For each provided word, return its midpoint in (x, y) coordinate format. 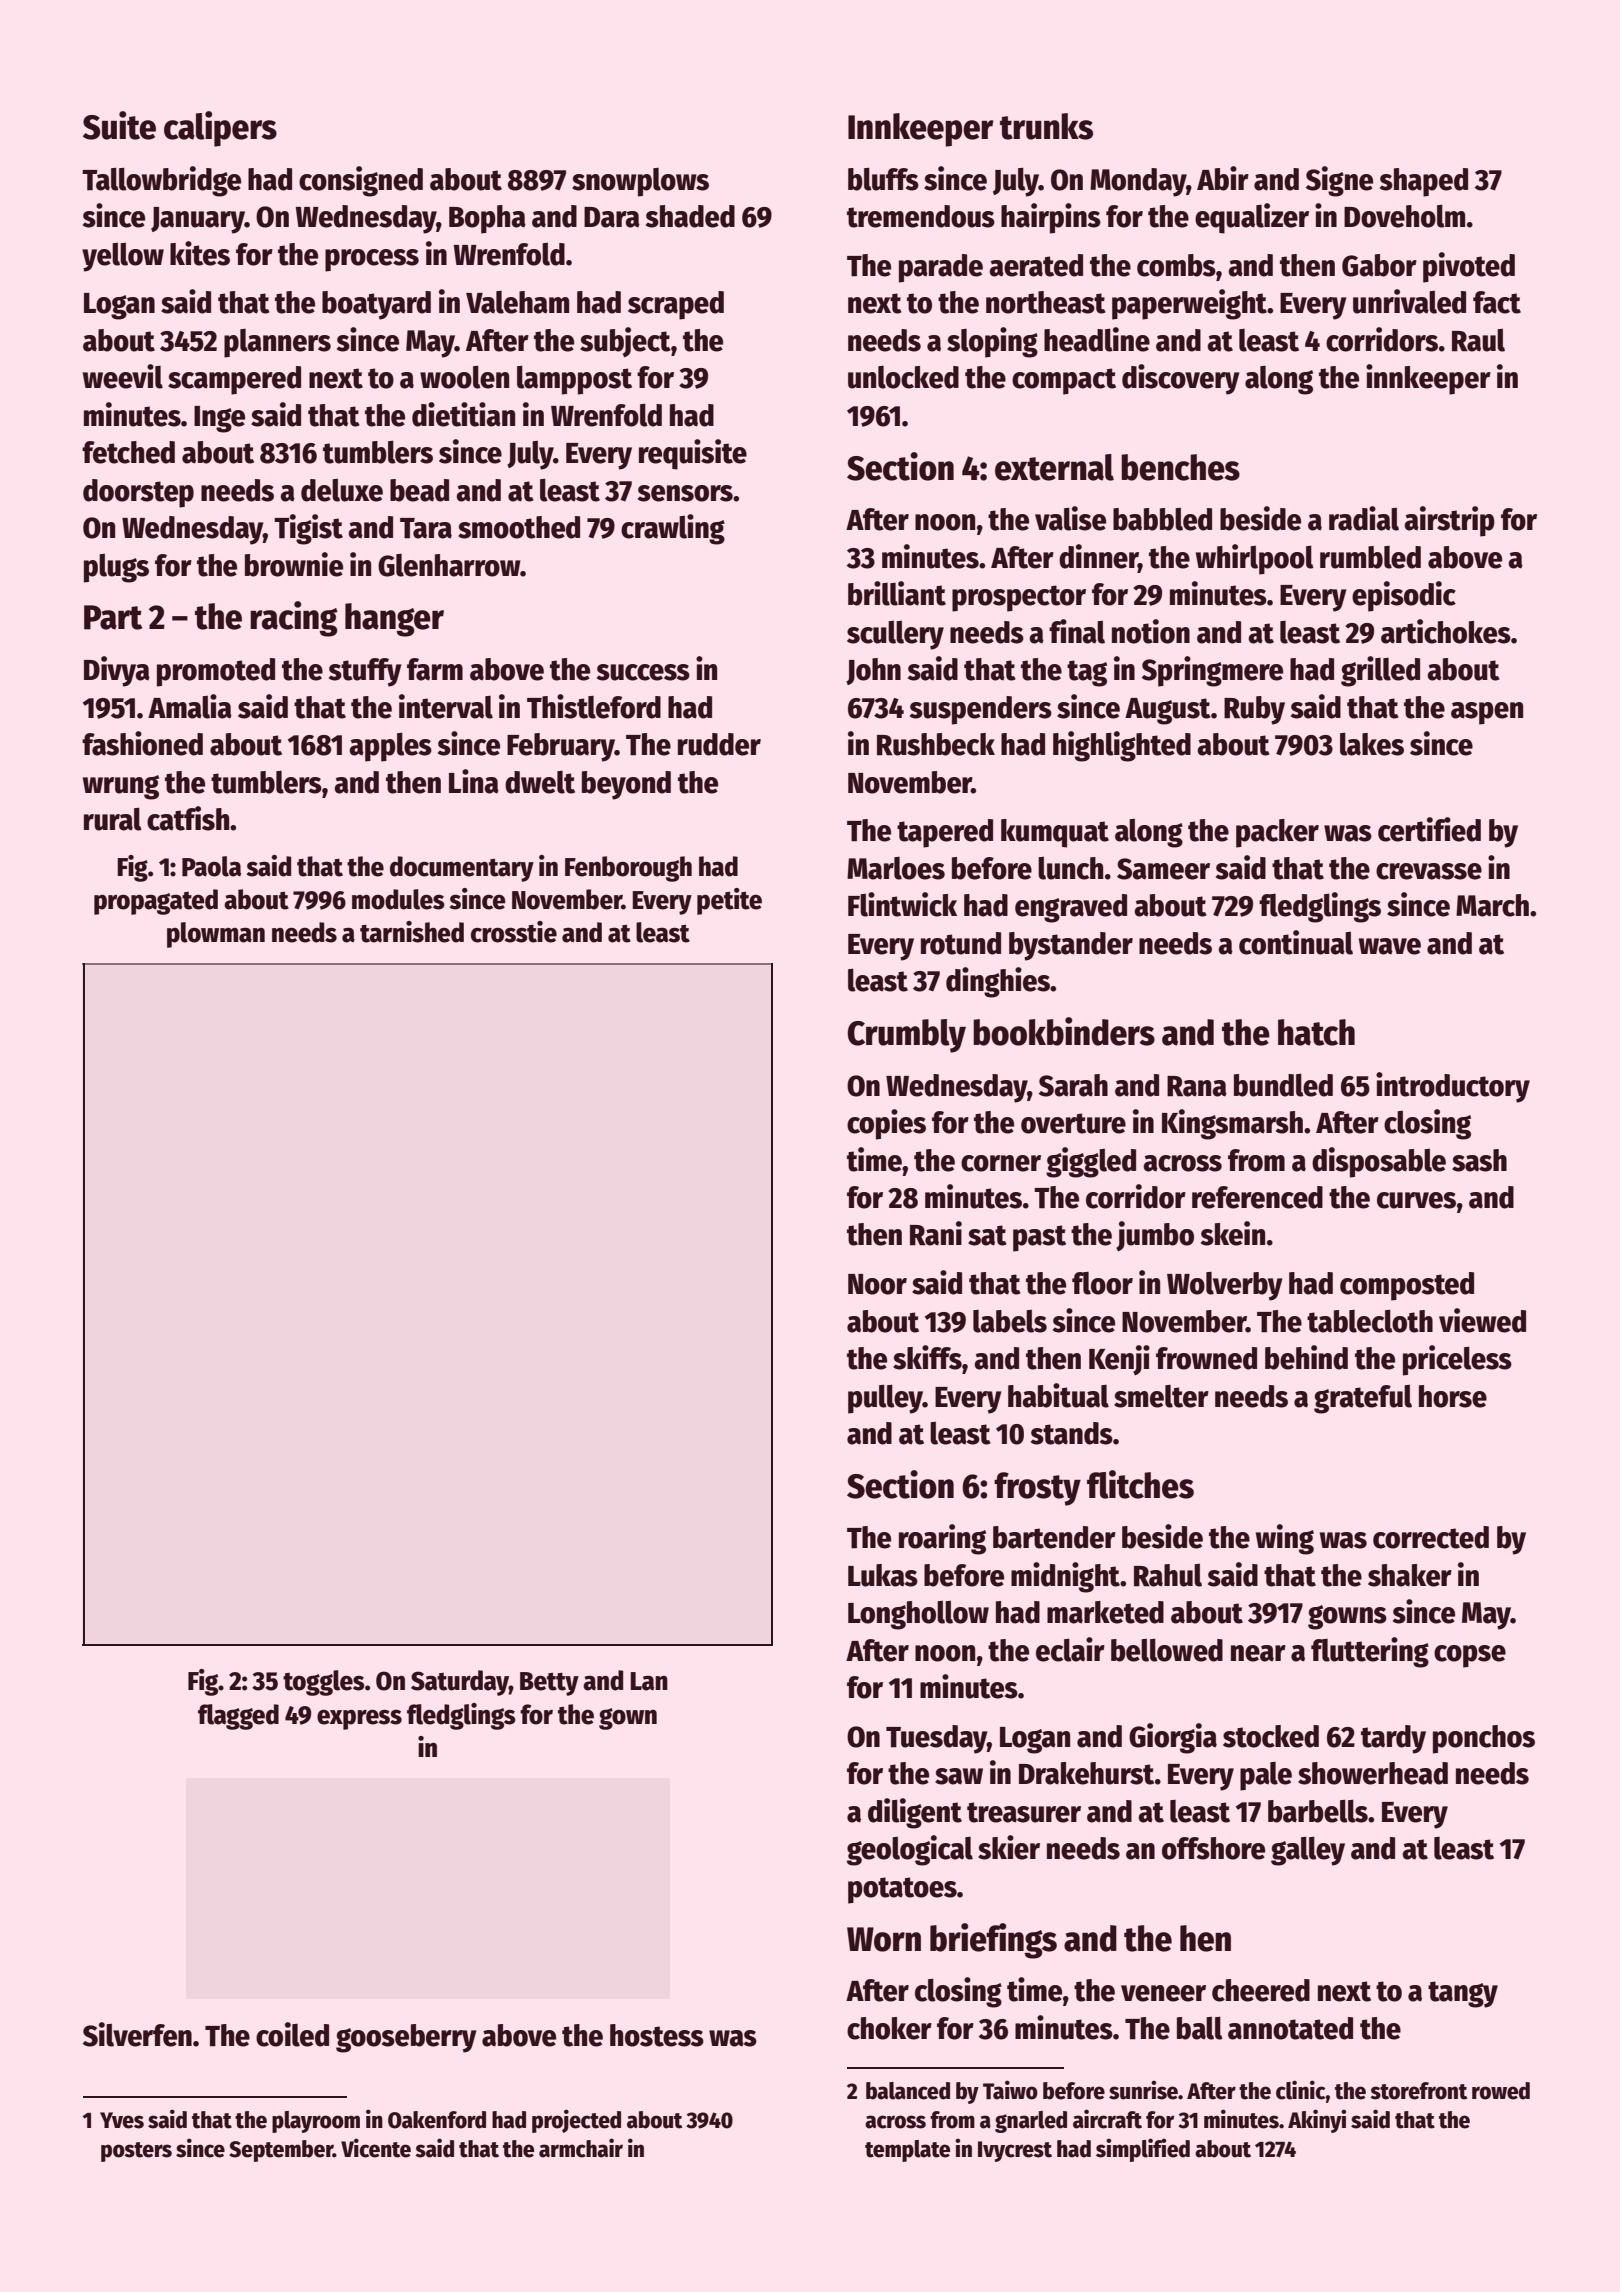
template (907, 2151)
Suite (119, 125)
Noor (877, 1284)
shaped (1424, 182)
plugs (116, 568)
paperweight (1189, 304)
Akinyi (1317, 2121)
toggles (324, 1683)
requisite (693, 454)
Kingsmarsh (1232, 1124)
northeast (1046, 302)
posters (136, 2152)
